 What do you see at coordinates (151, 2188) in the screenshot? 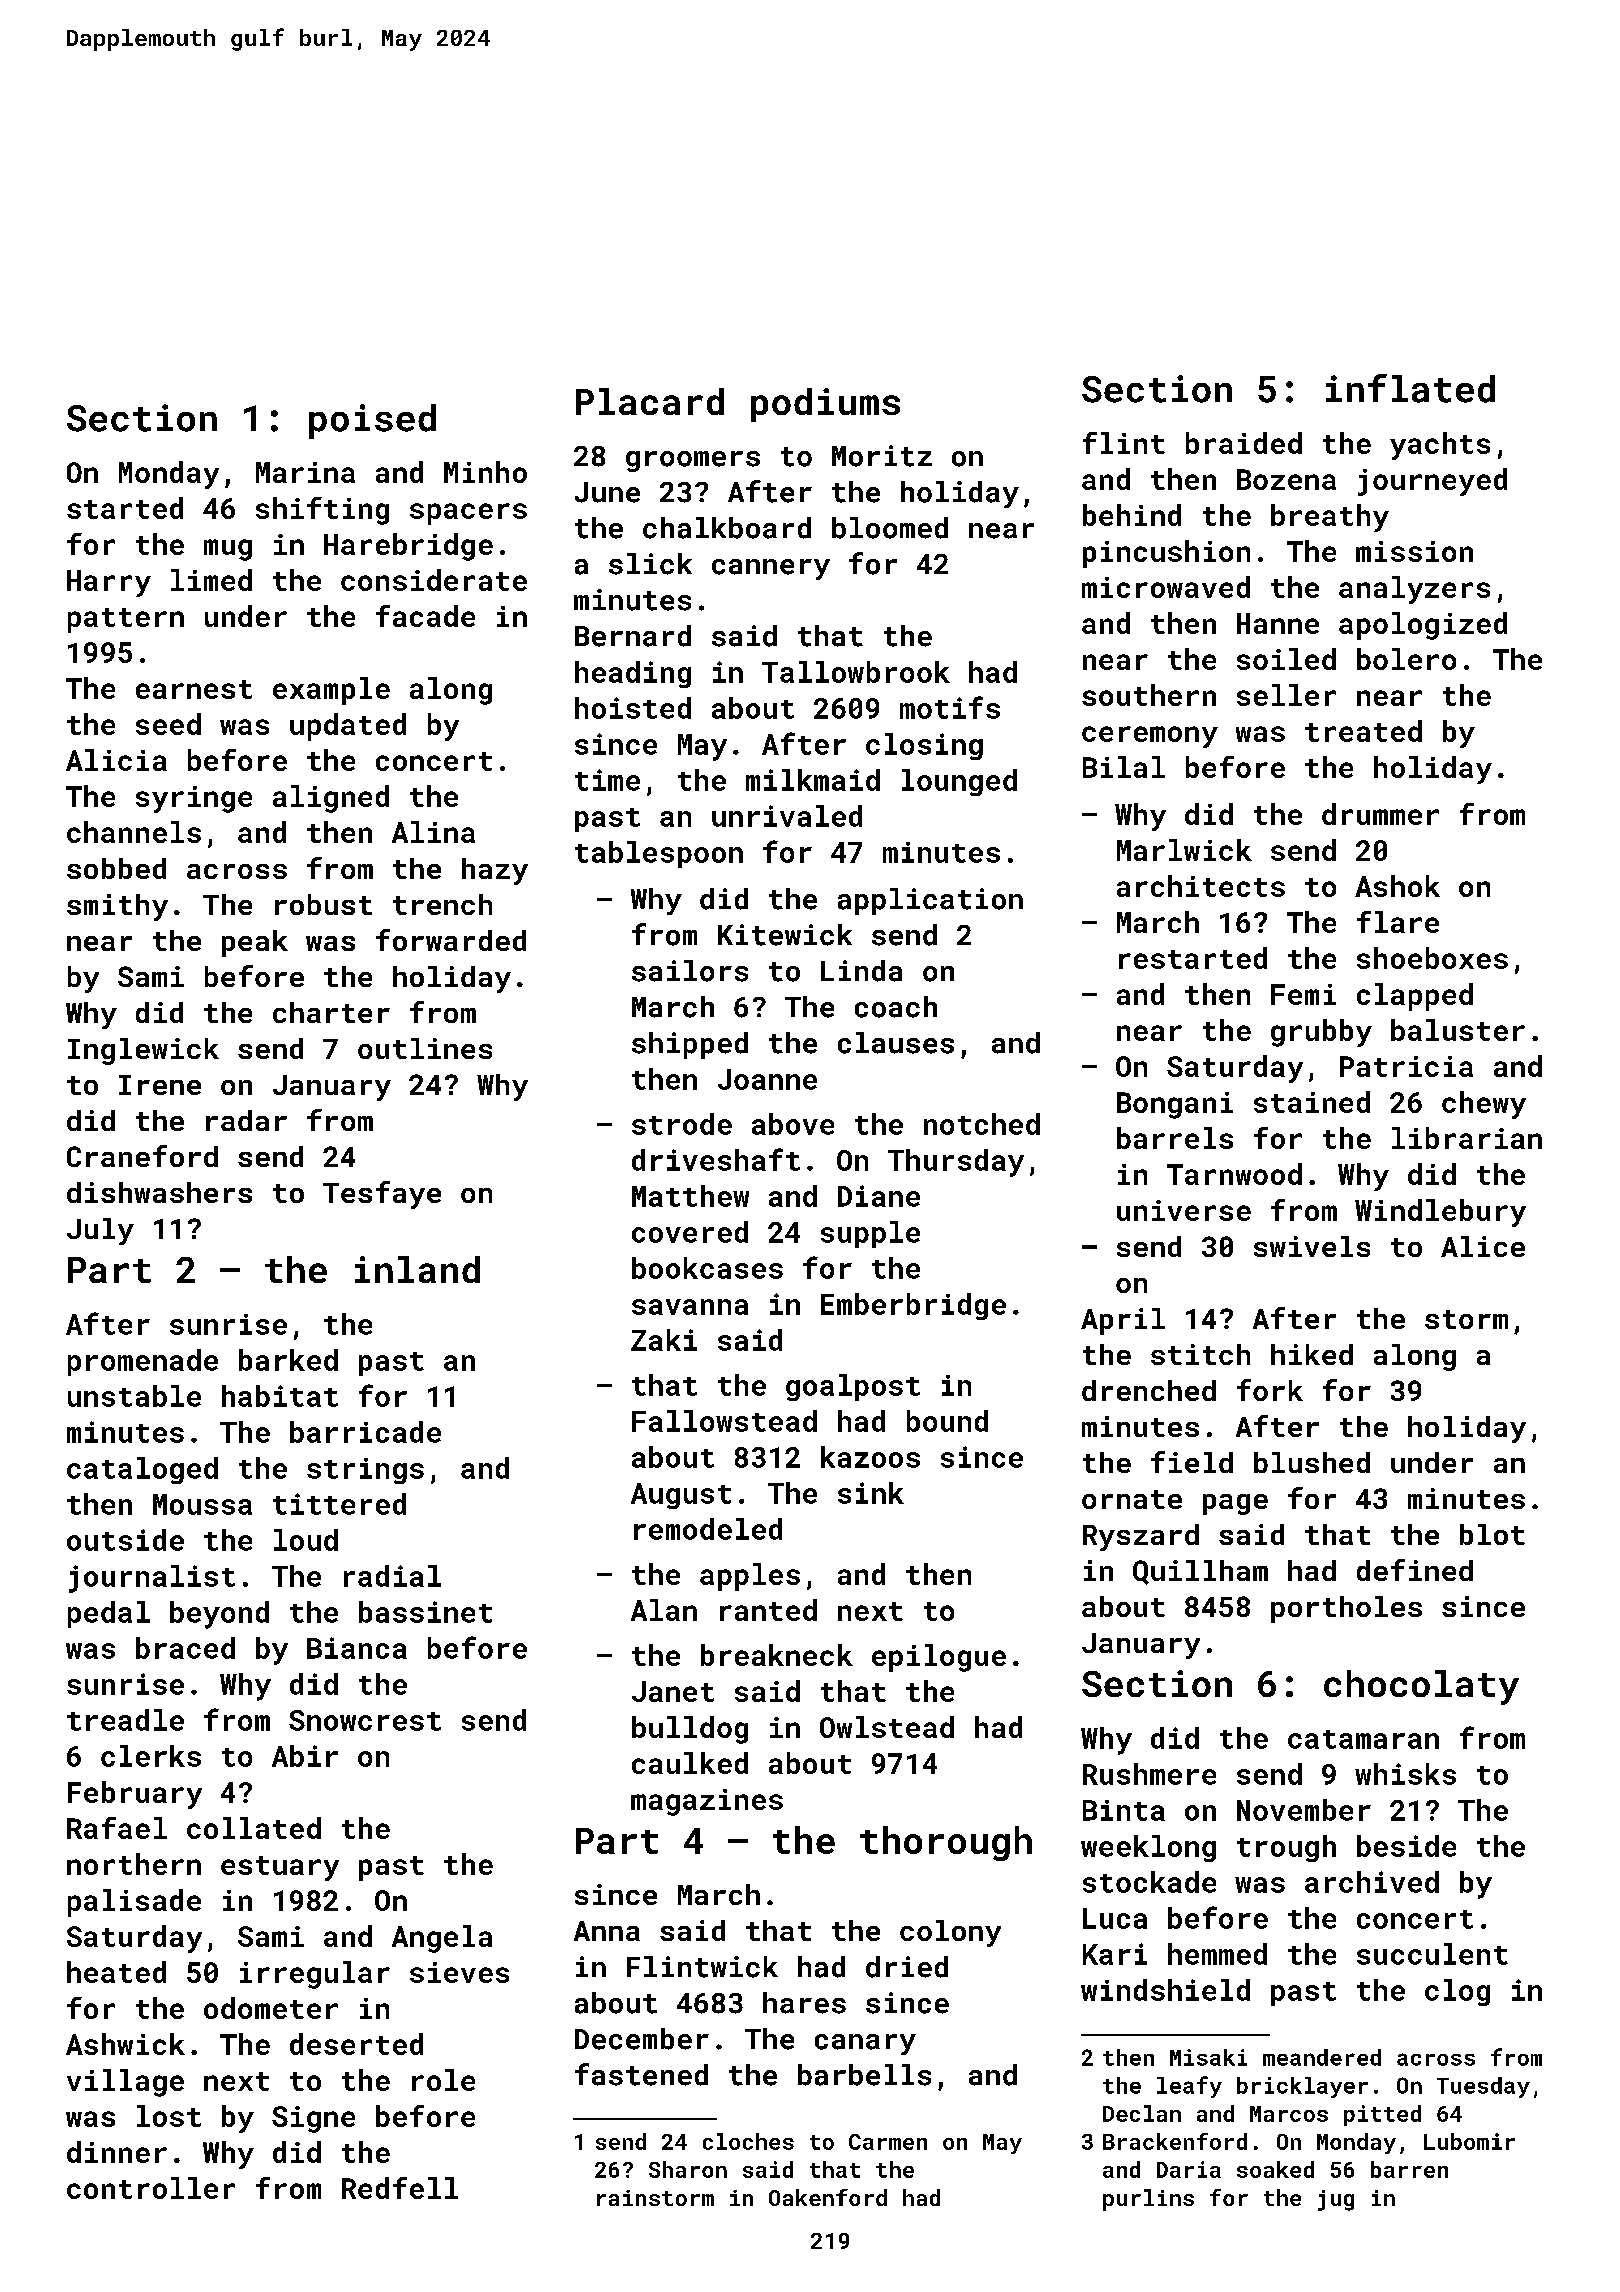
I see `controller` at bounding box center [151, 2188].
